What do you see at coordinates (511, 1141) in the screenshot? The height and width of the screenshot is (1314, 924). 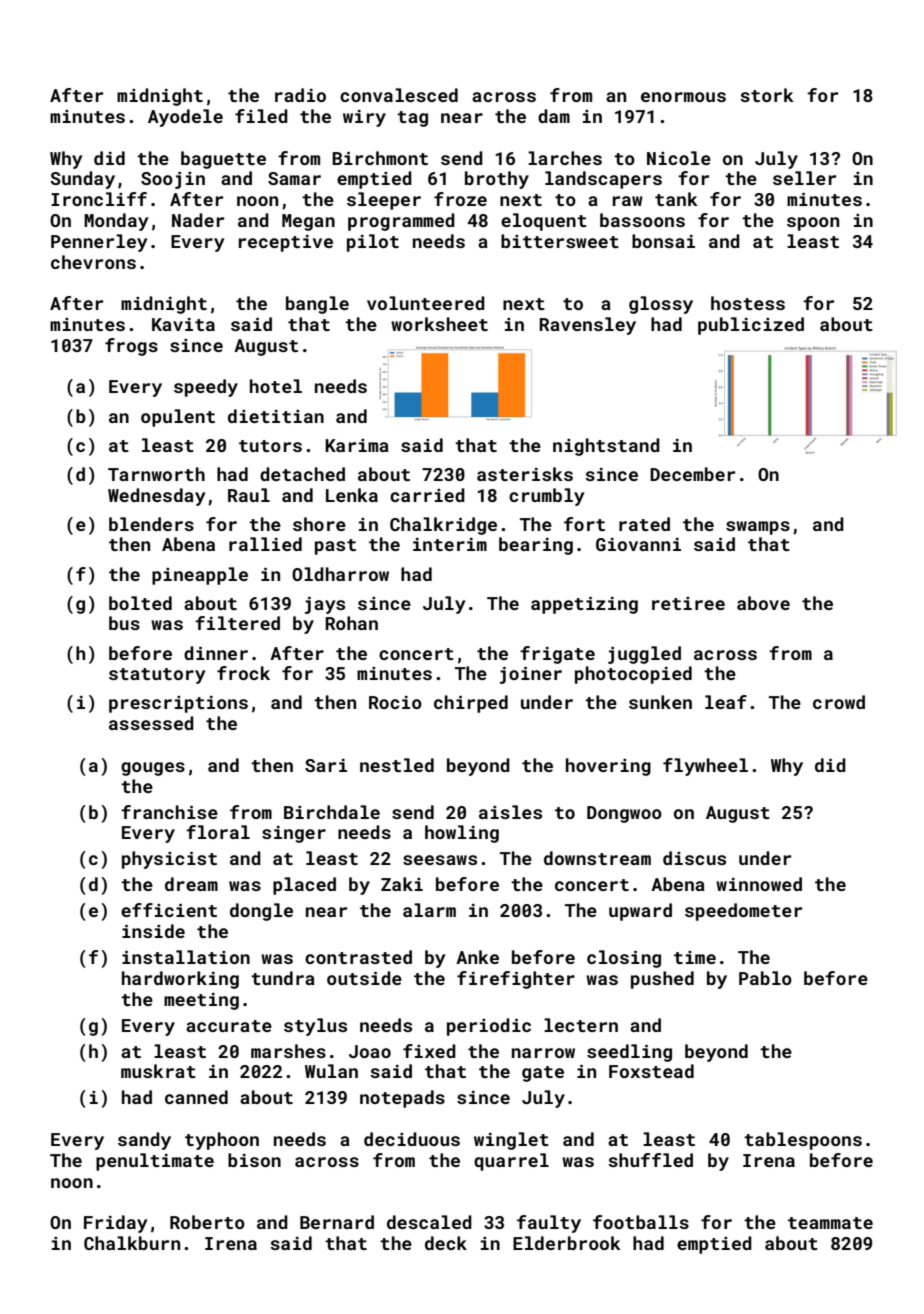 I see `winglet` at bounding box center [511, 1141].
